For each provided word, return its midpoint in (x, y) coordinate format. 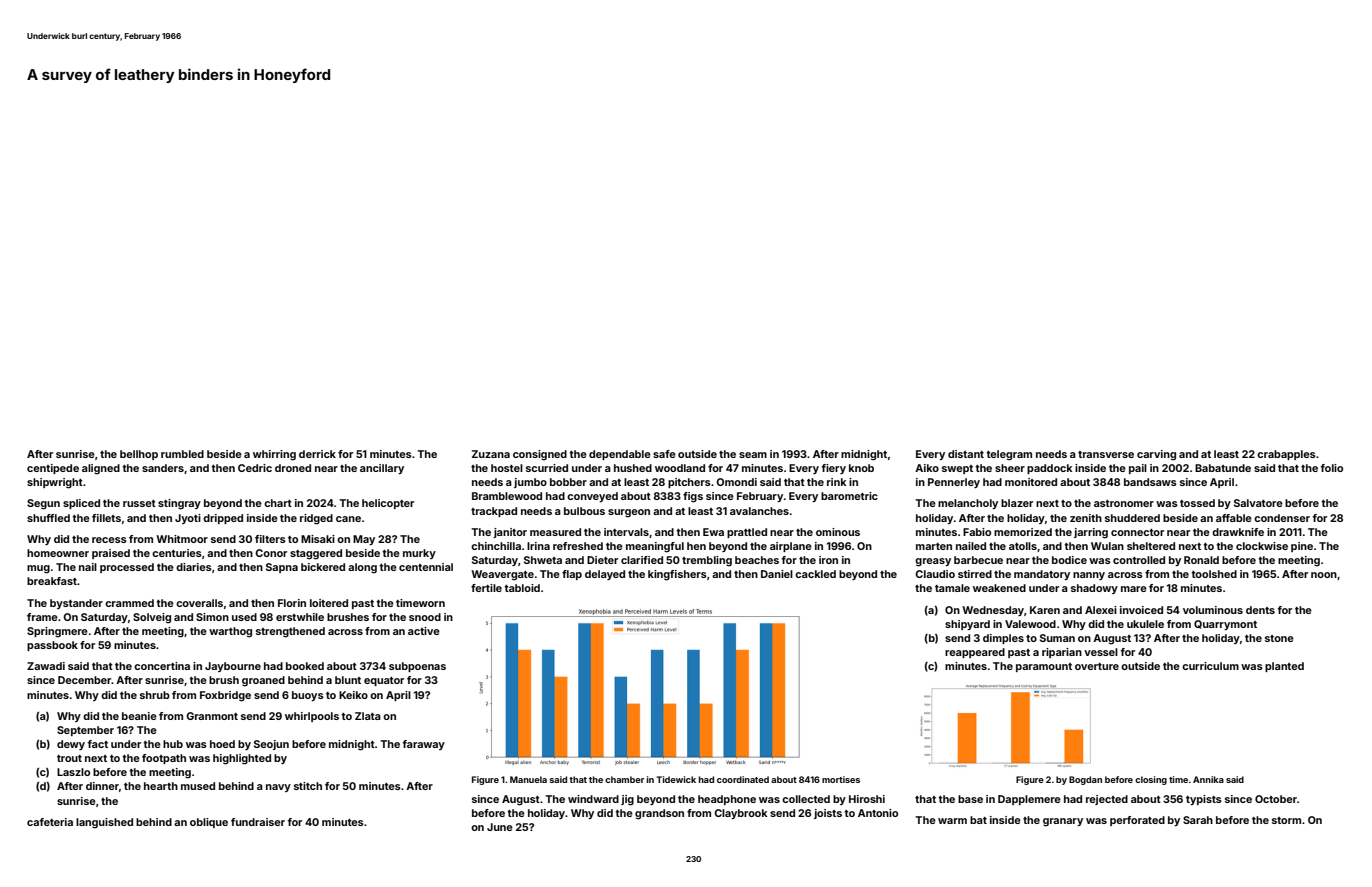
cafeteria (50, 822)
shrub (155, 695)
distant (966, 454)
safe (664, 454)
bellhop (139, 455)
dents (1260, 610)
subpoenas (417, 667)
